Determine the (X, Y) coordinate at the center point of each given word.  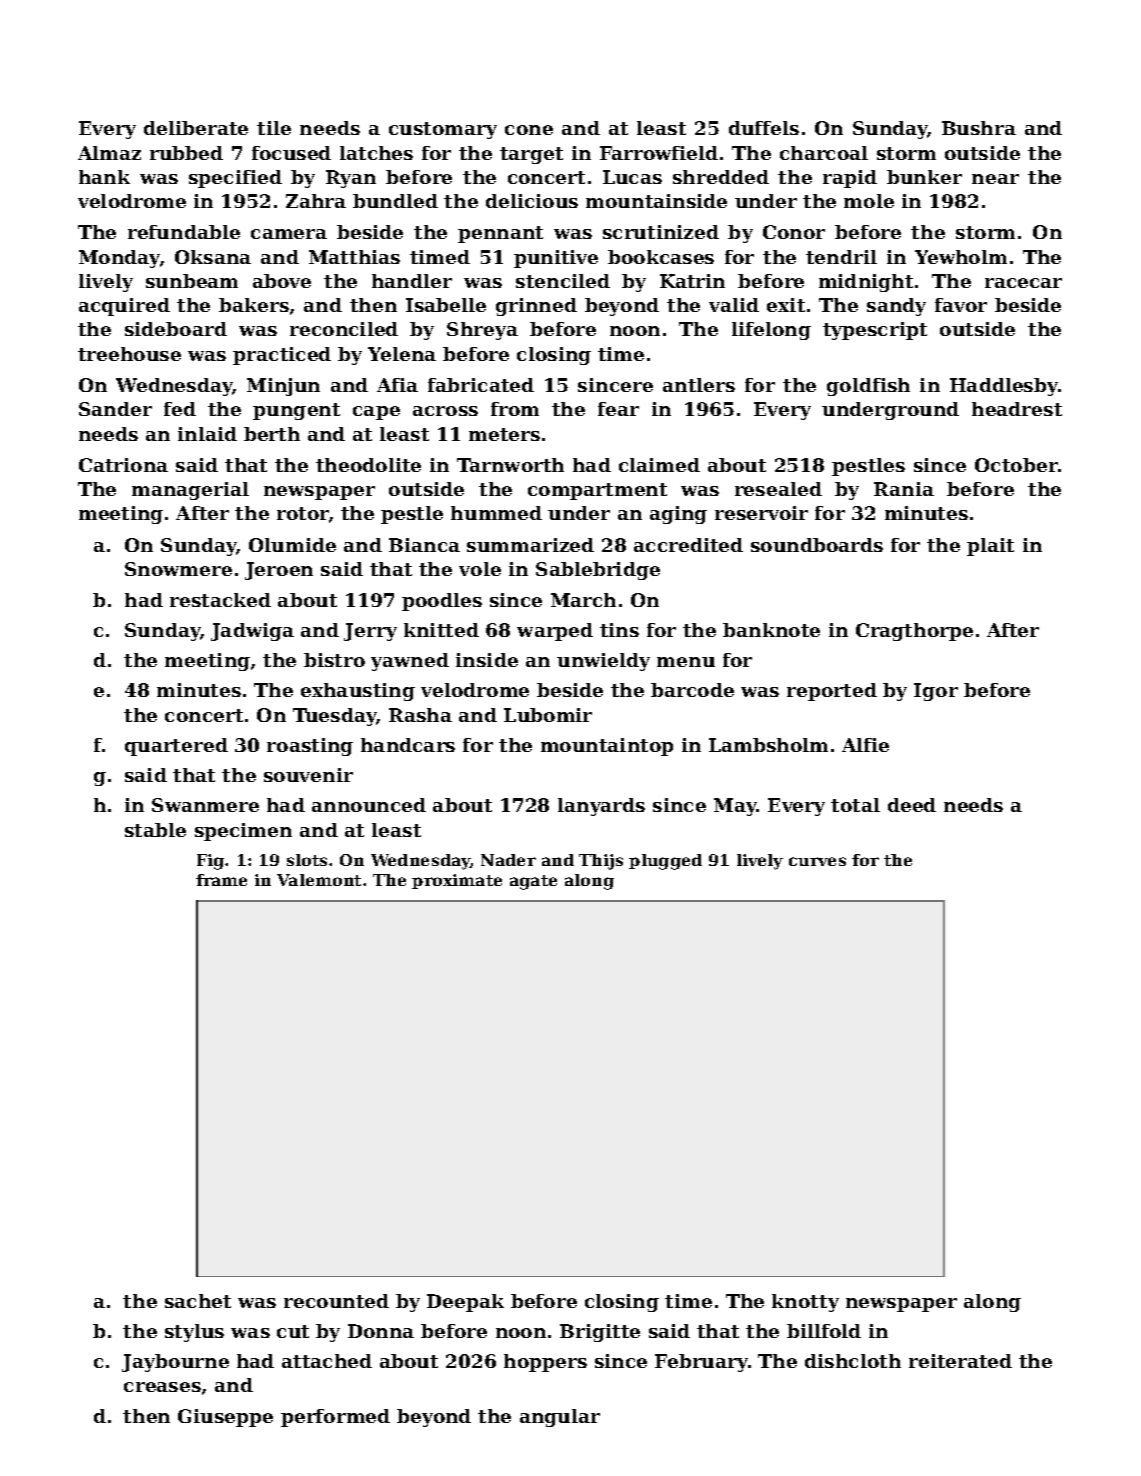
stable (155, 830)
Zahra (316, 201)
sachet (198, 1301)
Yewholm (961, 257)
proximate (457, 881)
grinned (536, 307)
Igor (936, 692)
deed (912, 805)
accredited (688, 545)
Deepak (465, 1303)
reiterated (960, 1361)
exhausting (358, 692)
